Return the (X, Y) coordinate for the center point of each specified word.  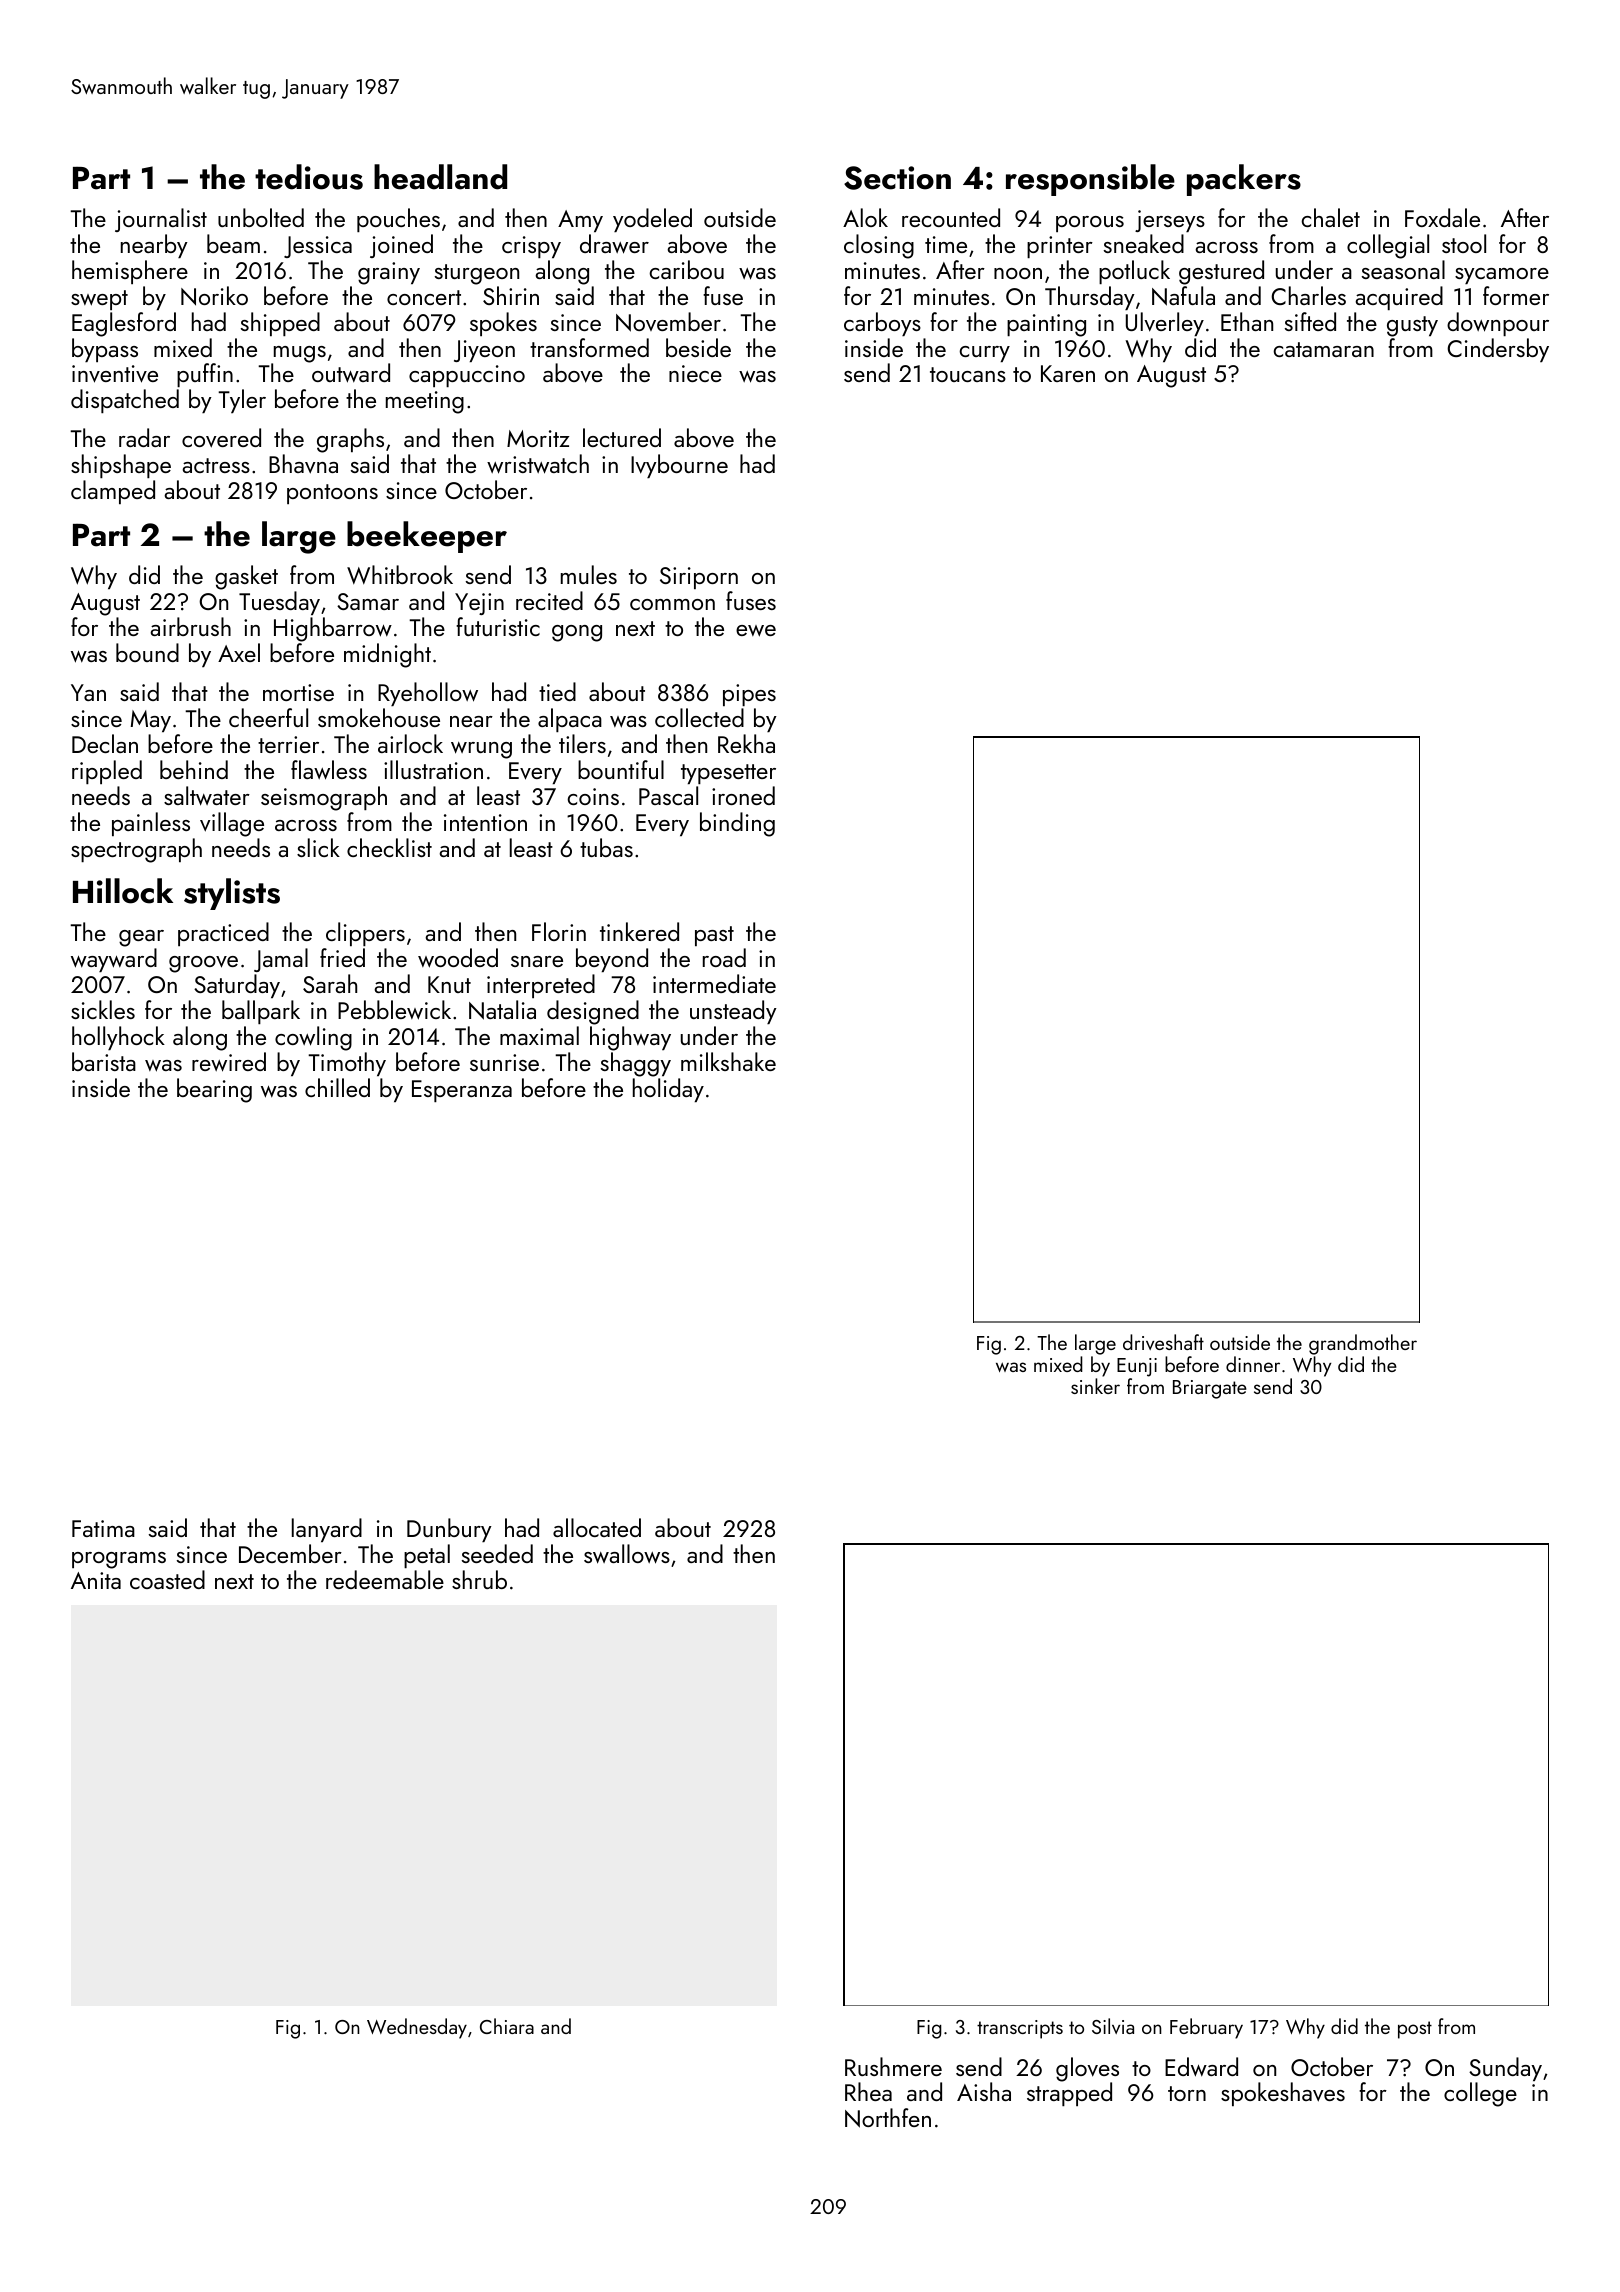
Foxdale (1442, 217)
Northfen (888, 2118)
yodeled (652, 220)
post (1415, 2030)
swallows (627, 1554)
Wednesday (417, 2028)
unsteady (733, 1012)
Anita (96, 1580)
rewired (229, 1062)
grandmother (1363, 1344)
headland (440, 177)
